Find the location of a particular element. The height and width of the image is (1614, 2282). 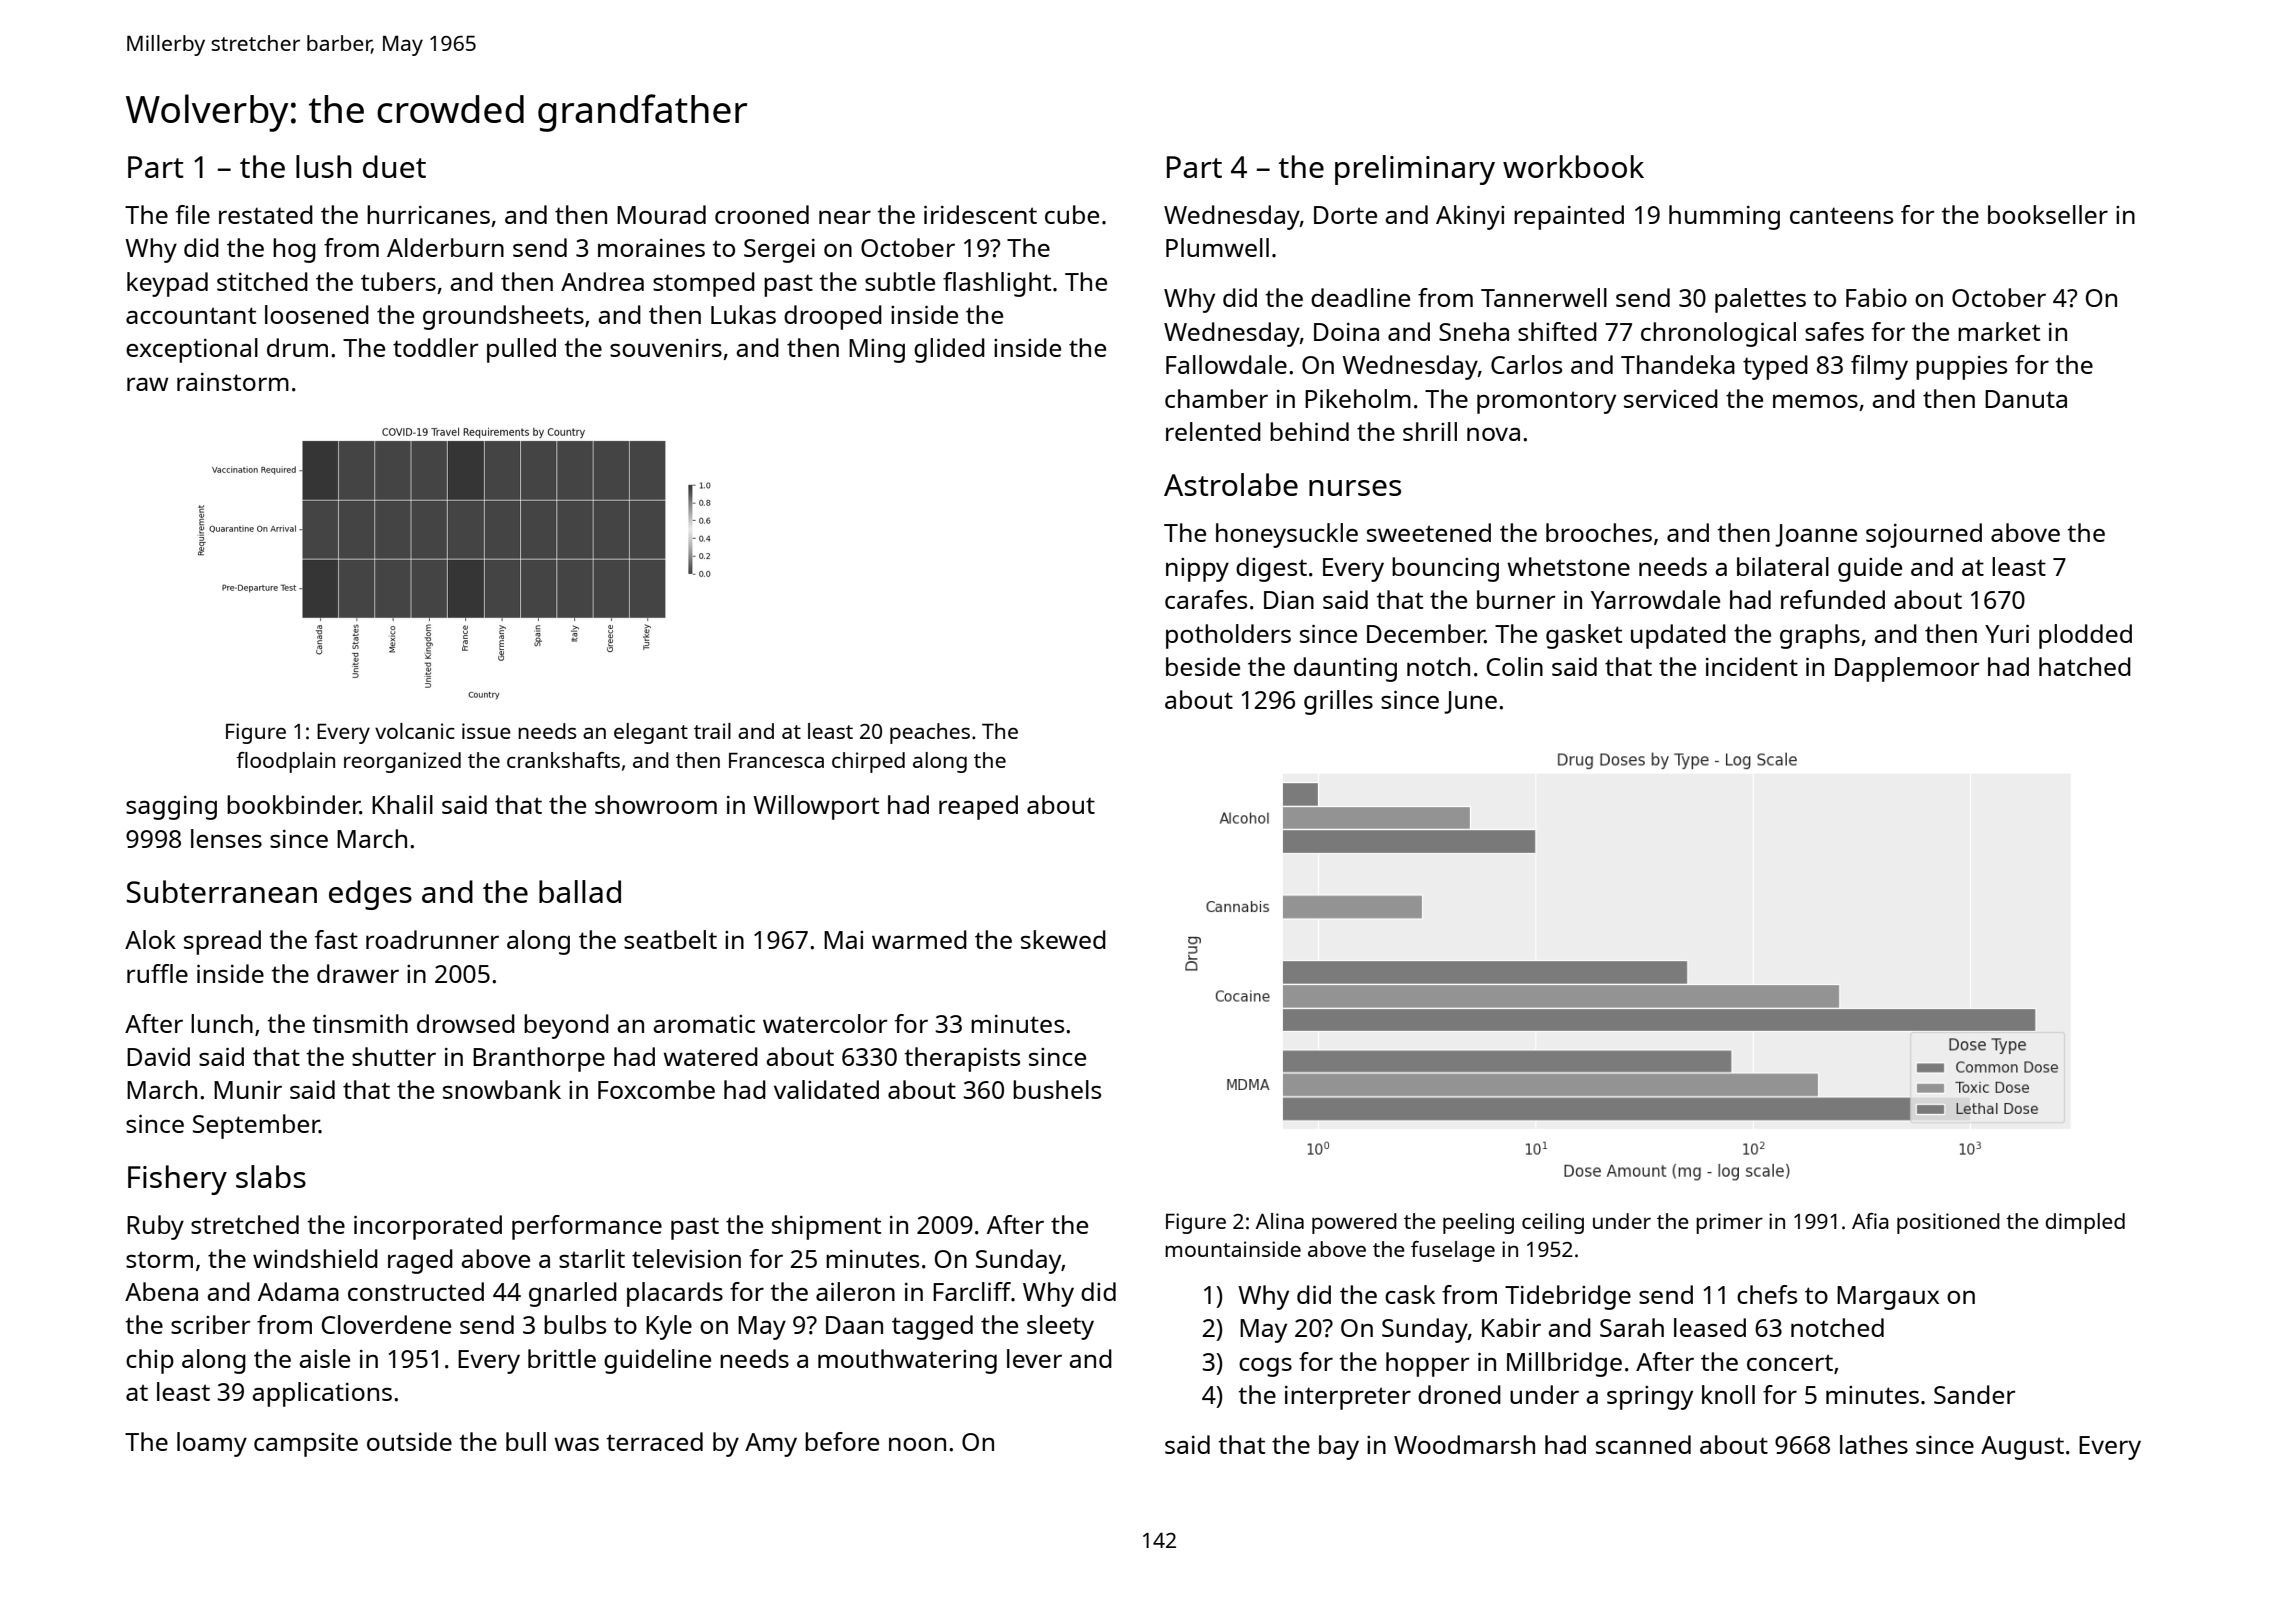

bookbinder is located at coordinates (293, 804).
